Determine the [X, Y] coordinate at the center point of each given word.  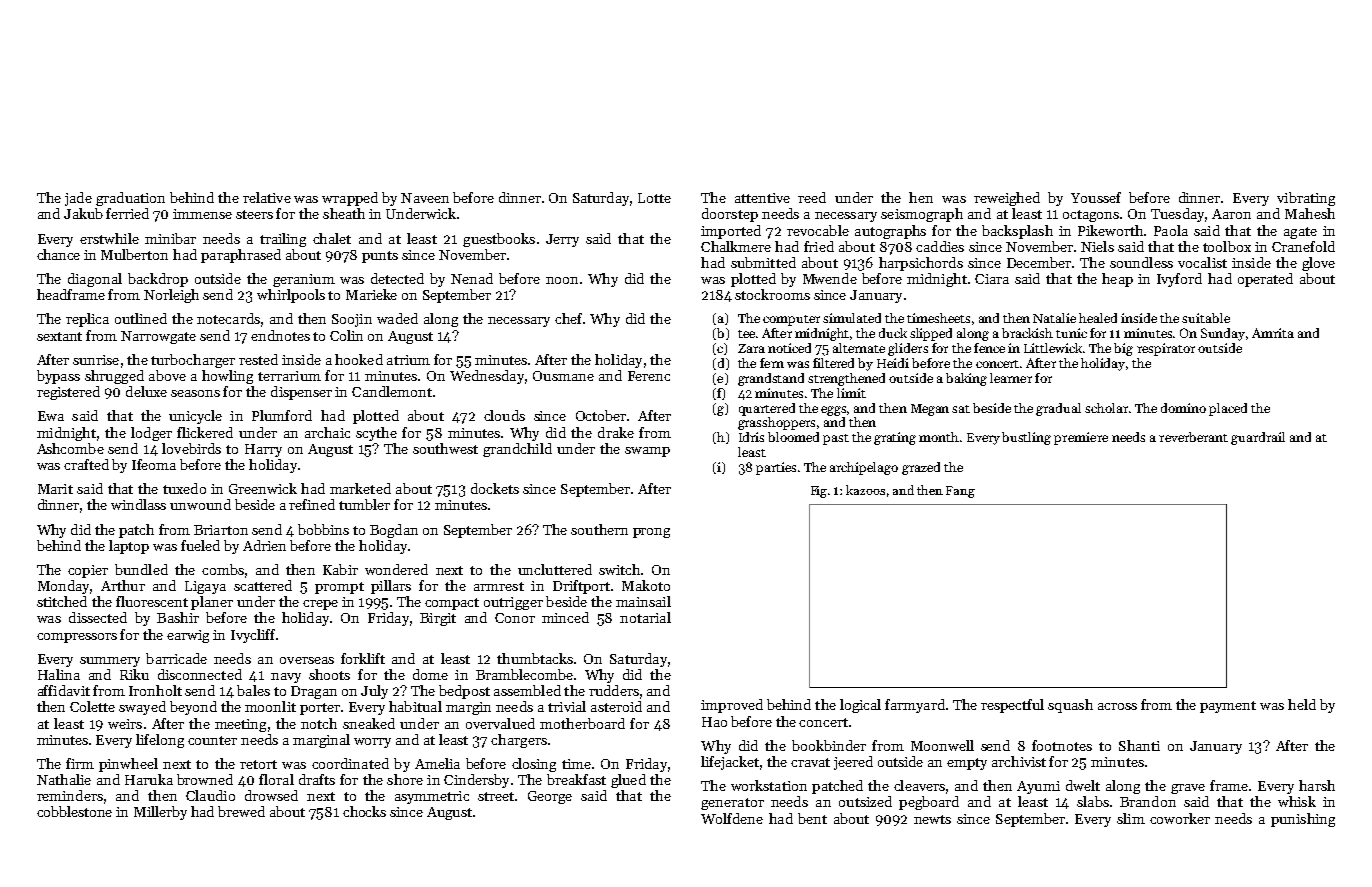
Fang [960, 492]
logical [860, 706]
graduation [130, 199]
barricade [176, 658]
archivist [1019, 761]
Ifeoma [154, 464]
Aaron [1231, 214]
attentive [762, 198]
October [601, 415]
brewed [241, 811]
